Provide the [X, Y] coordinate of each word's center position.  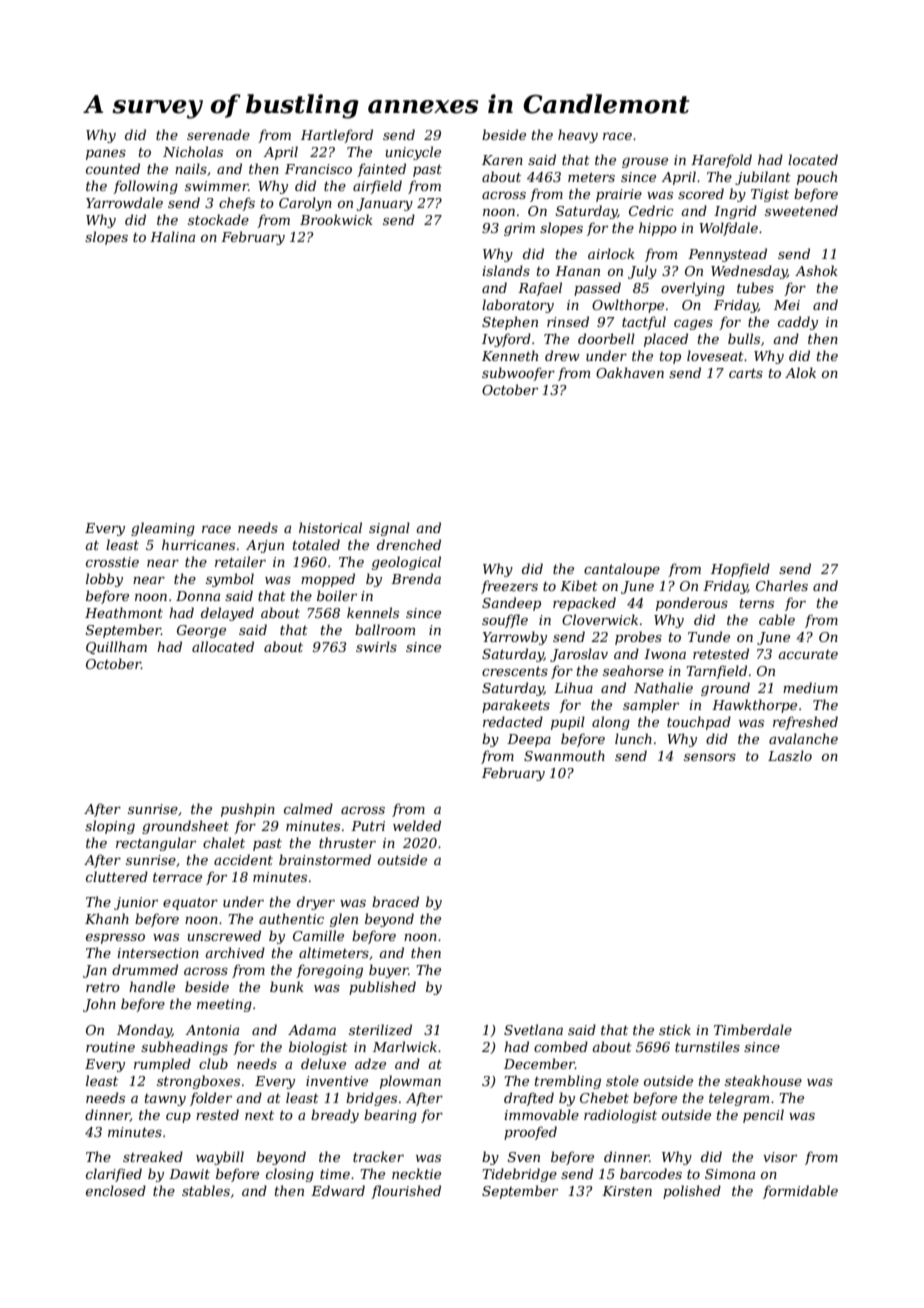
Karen [502, 160]
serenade [218, 134]
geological [406, 563]
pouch [817, 178]
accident [243, 859]
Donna [198, 596]
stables [206, 1190]
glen [344, 920]
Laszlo [790, 756]
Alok [800, 372]
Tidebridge [519, 1175]
